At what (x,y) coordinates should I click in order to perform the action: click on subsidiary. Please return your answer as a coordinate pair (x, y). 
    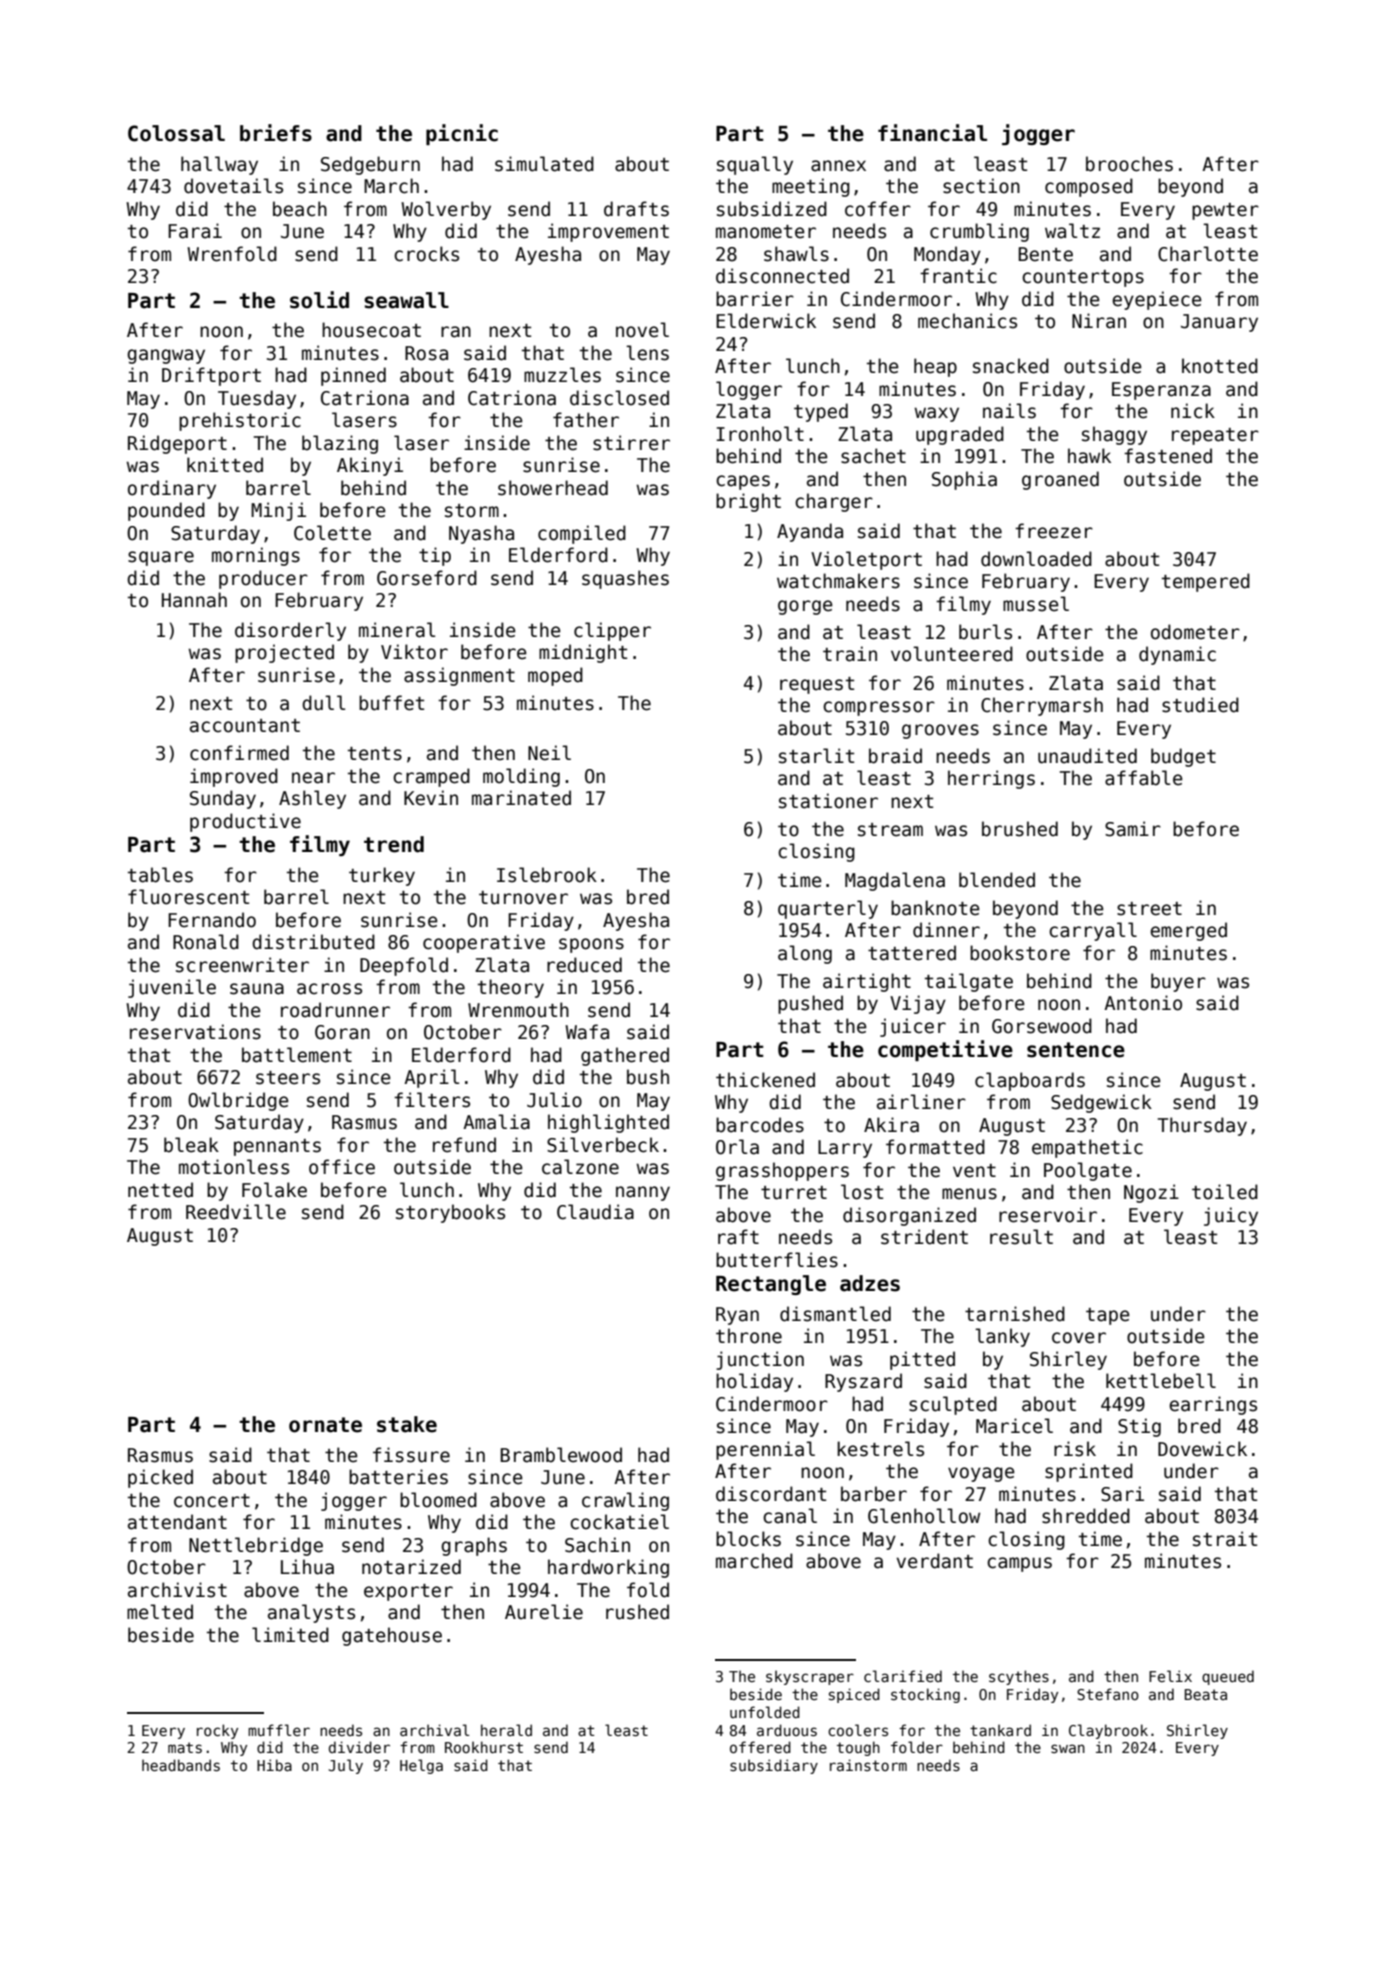
    Looking at the image, I should click on (774, 1766).
